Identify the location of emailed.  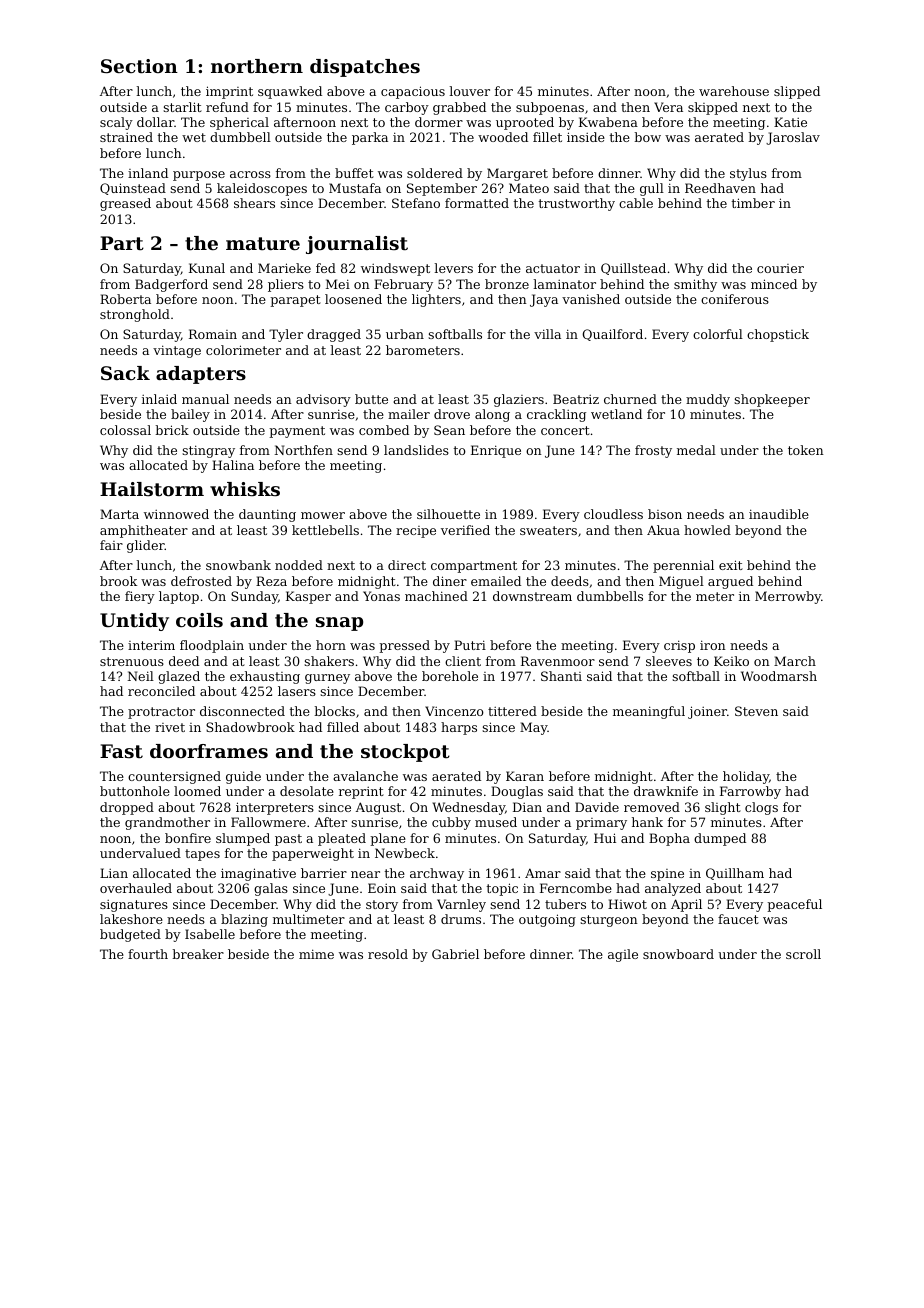
(496, 581).
